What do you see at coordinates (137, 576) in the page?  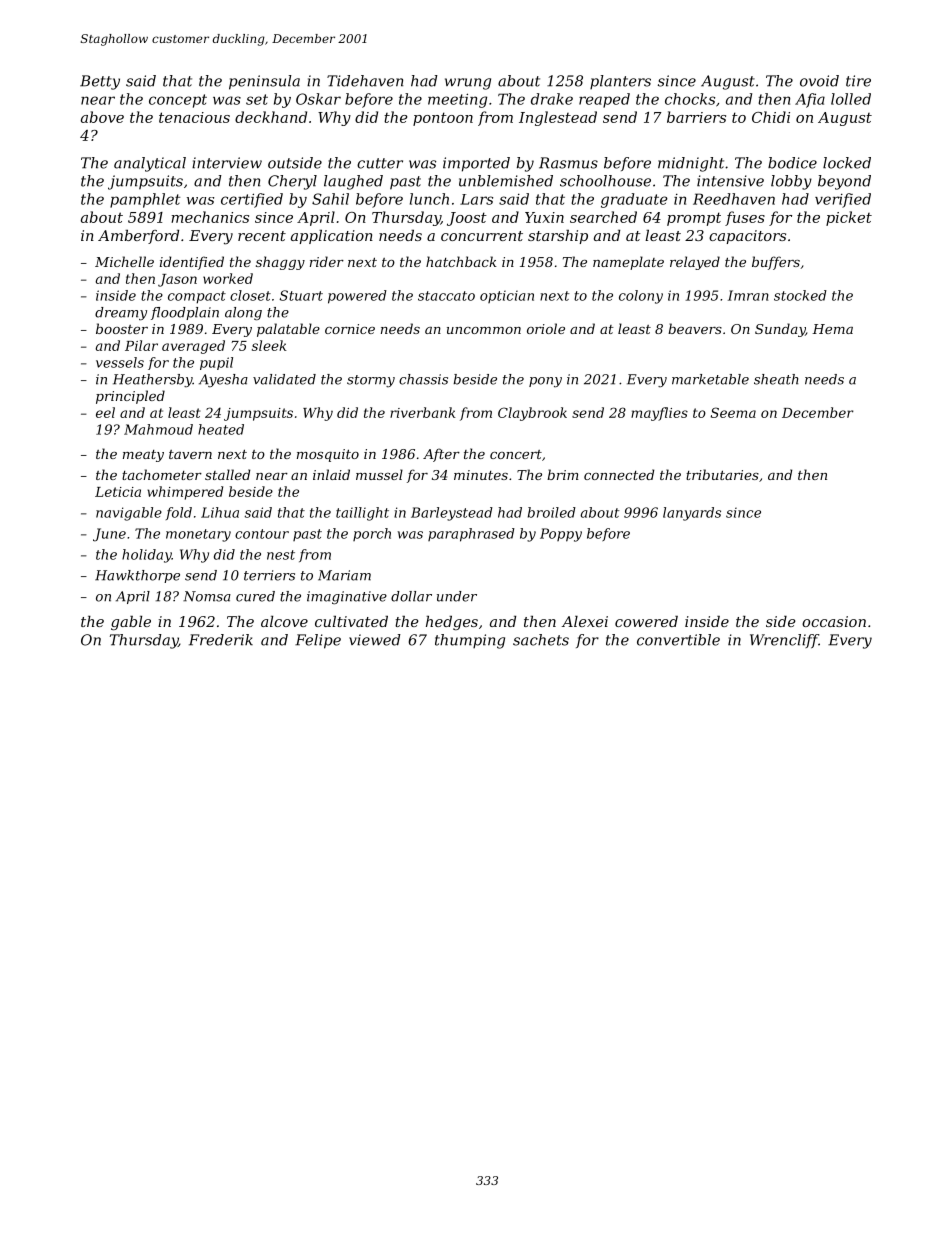 I see `Hawkthorpe` at bounding box center [137, 576].
